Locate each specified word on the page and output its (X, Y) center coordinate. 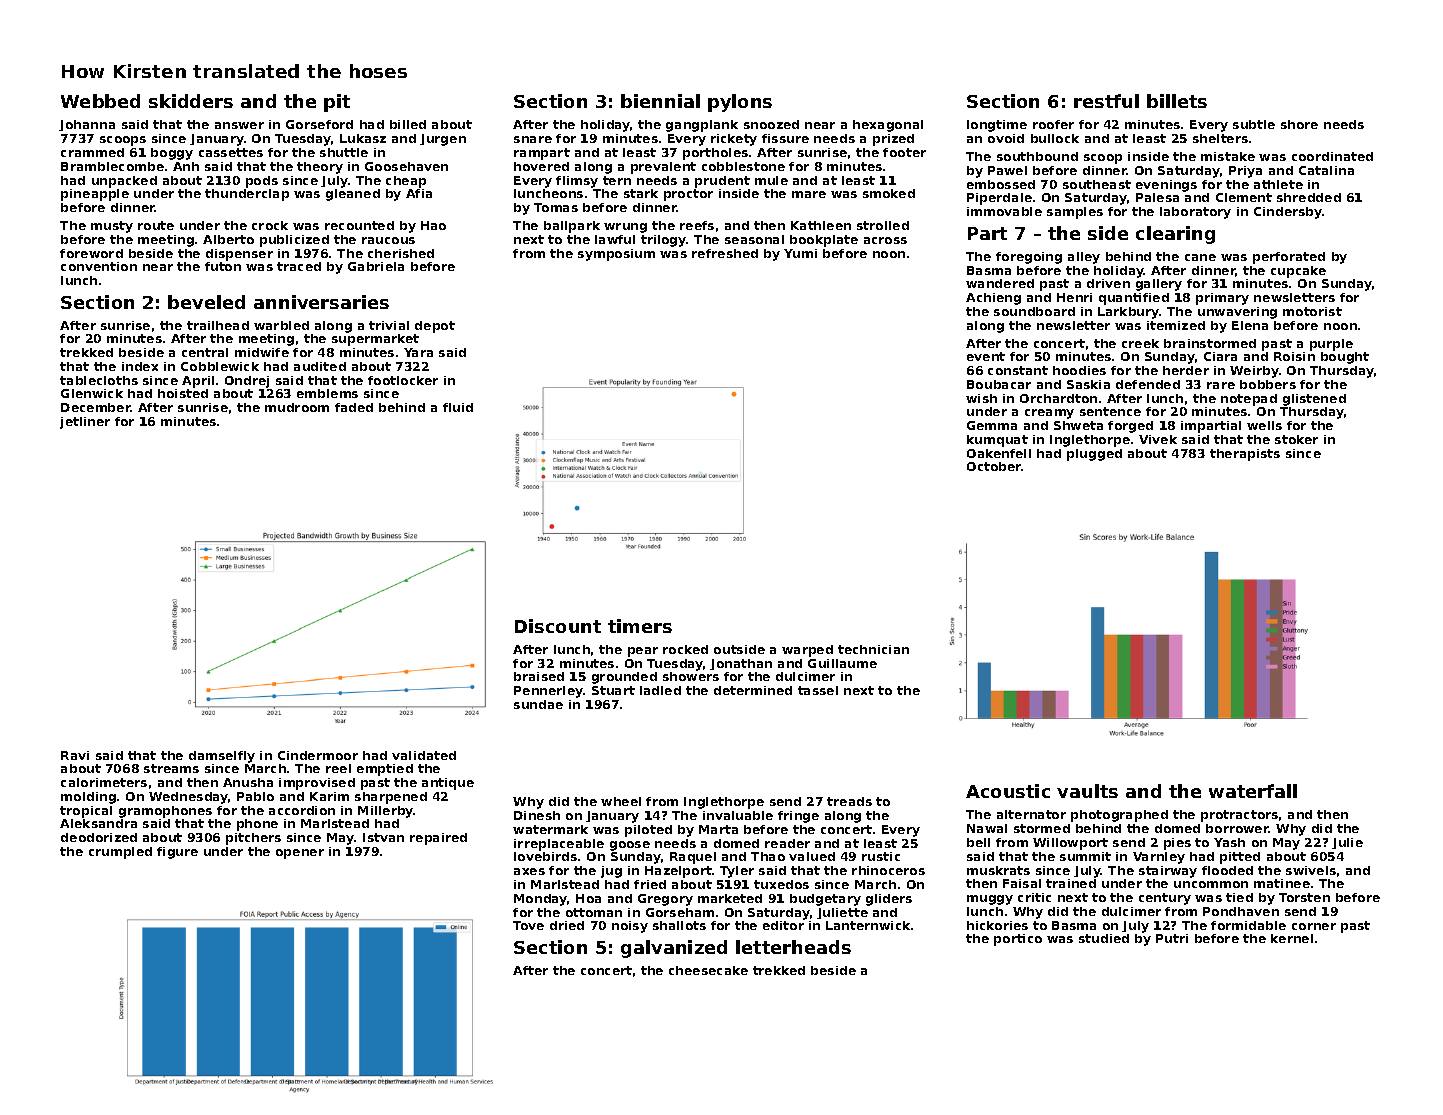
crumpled (120, 853)
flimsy (577, 182)
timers (640, 626)
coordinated (1332, 156)
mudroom (297, 407)
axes (529, 871)
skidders (191, 101)
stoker (1296, 439)
